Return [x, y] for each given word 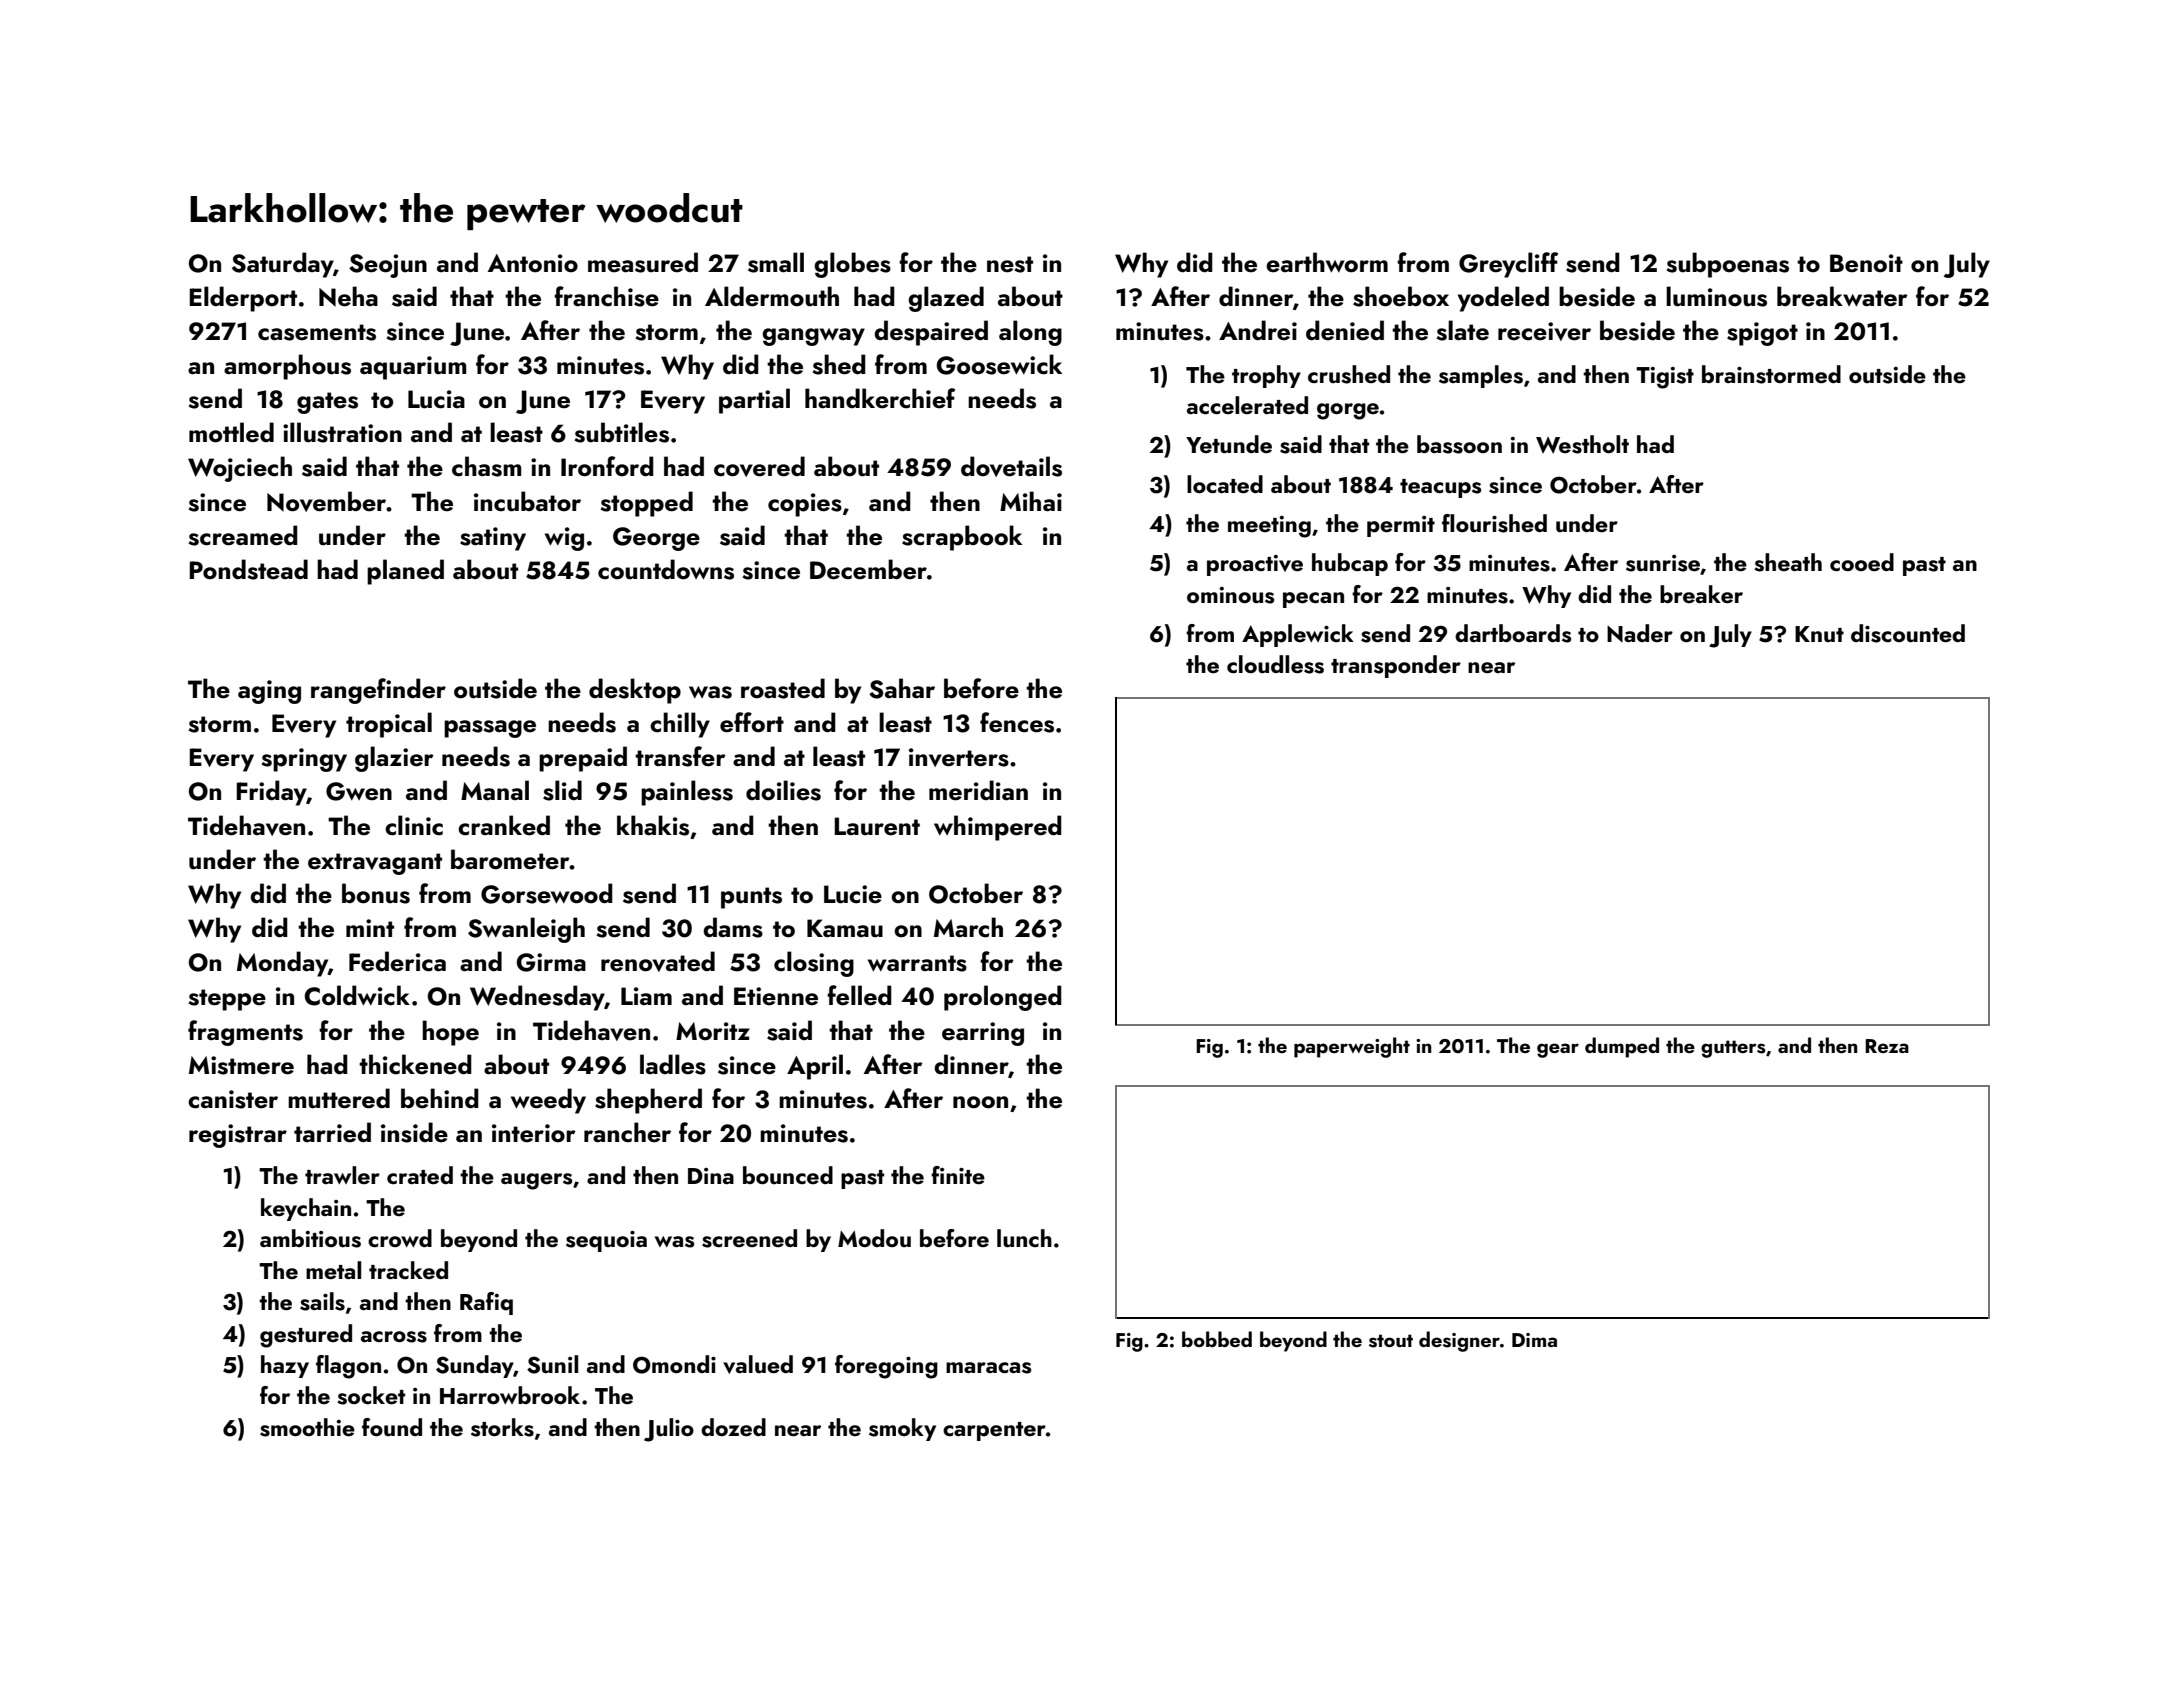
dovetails [1011, 466]
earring [983, 1034]
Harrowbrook [510, 1395]
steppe [227, 1000]
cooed [1862, 562]
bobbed [1217, 1339]
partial [754, 401]
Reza [1887, 1046]
